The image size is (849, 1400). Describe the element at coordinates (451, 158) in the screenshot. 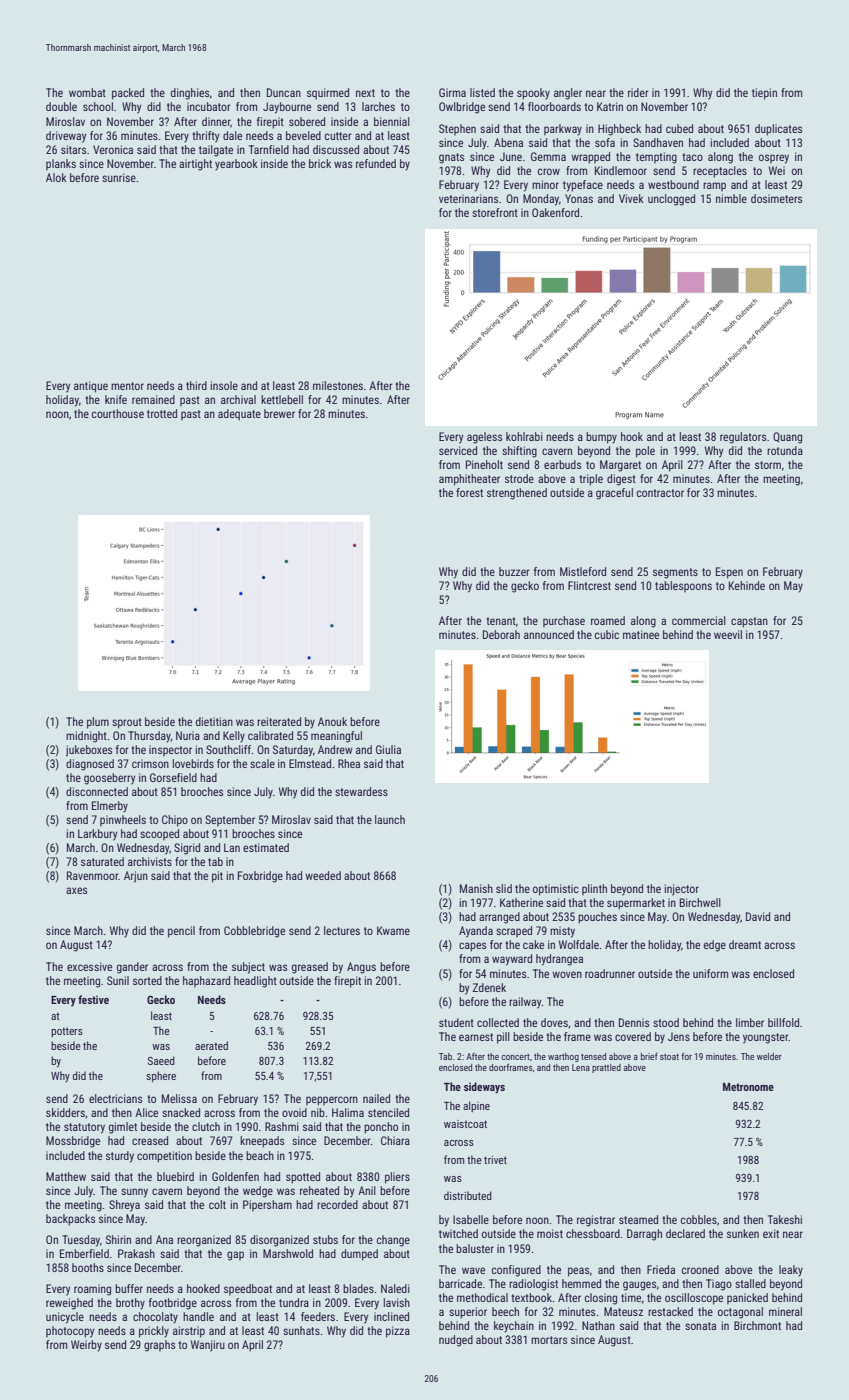

I see `gnats` at that location.
